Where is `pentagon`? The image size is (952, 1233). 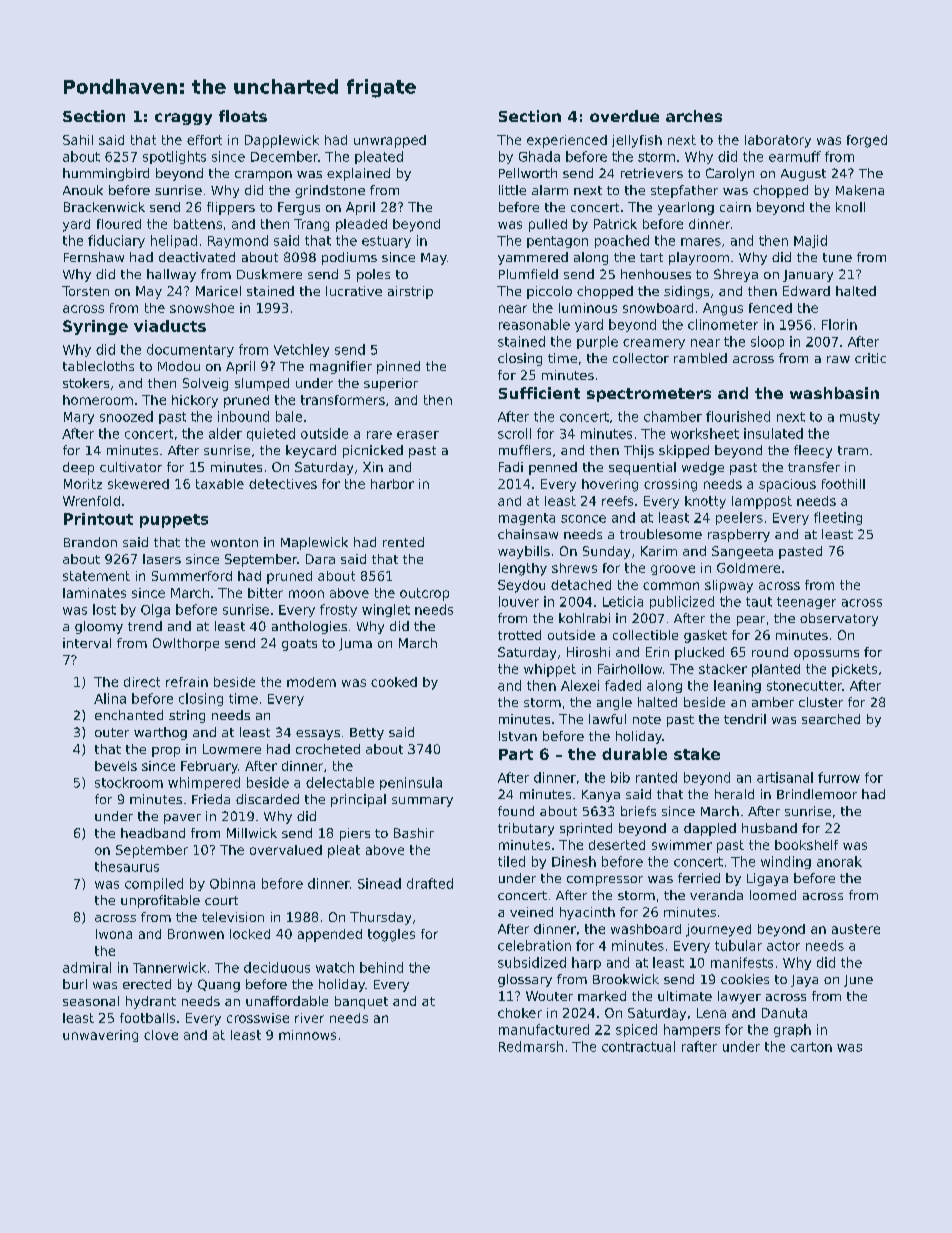
pentagon is located at coordinates (557, 242).
